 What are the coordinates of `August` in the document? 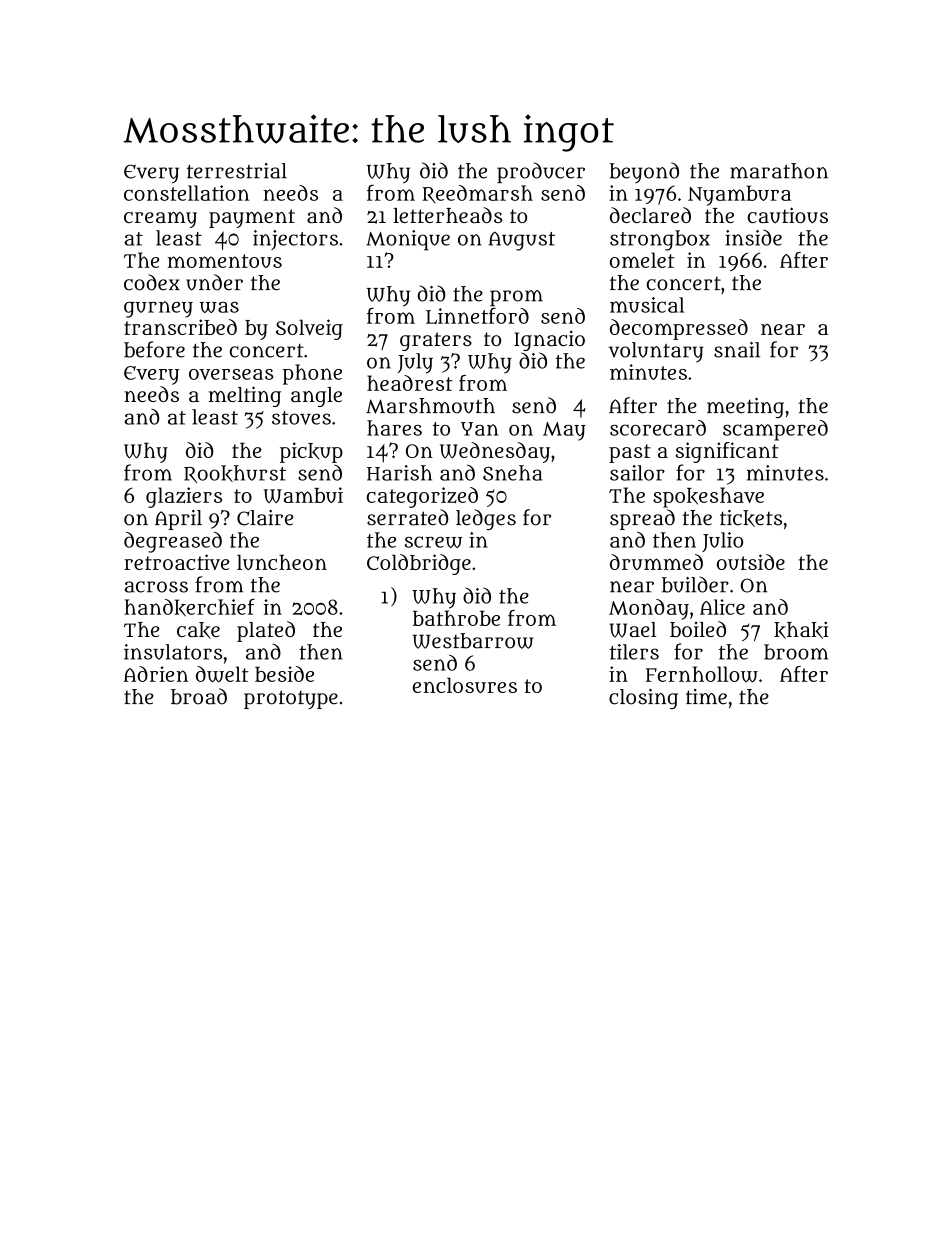 It's located at (522, 241).
